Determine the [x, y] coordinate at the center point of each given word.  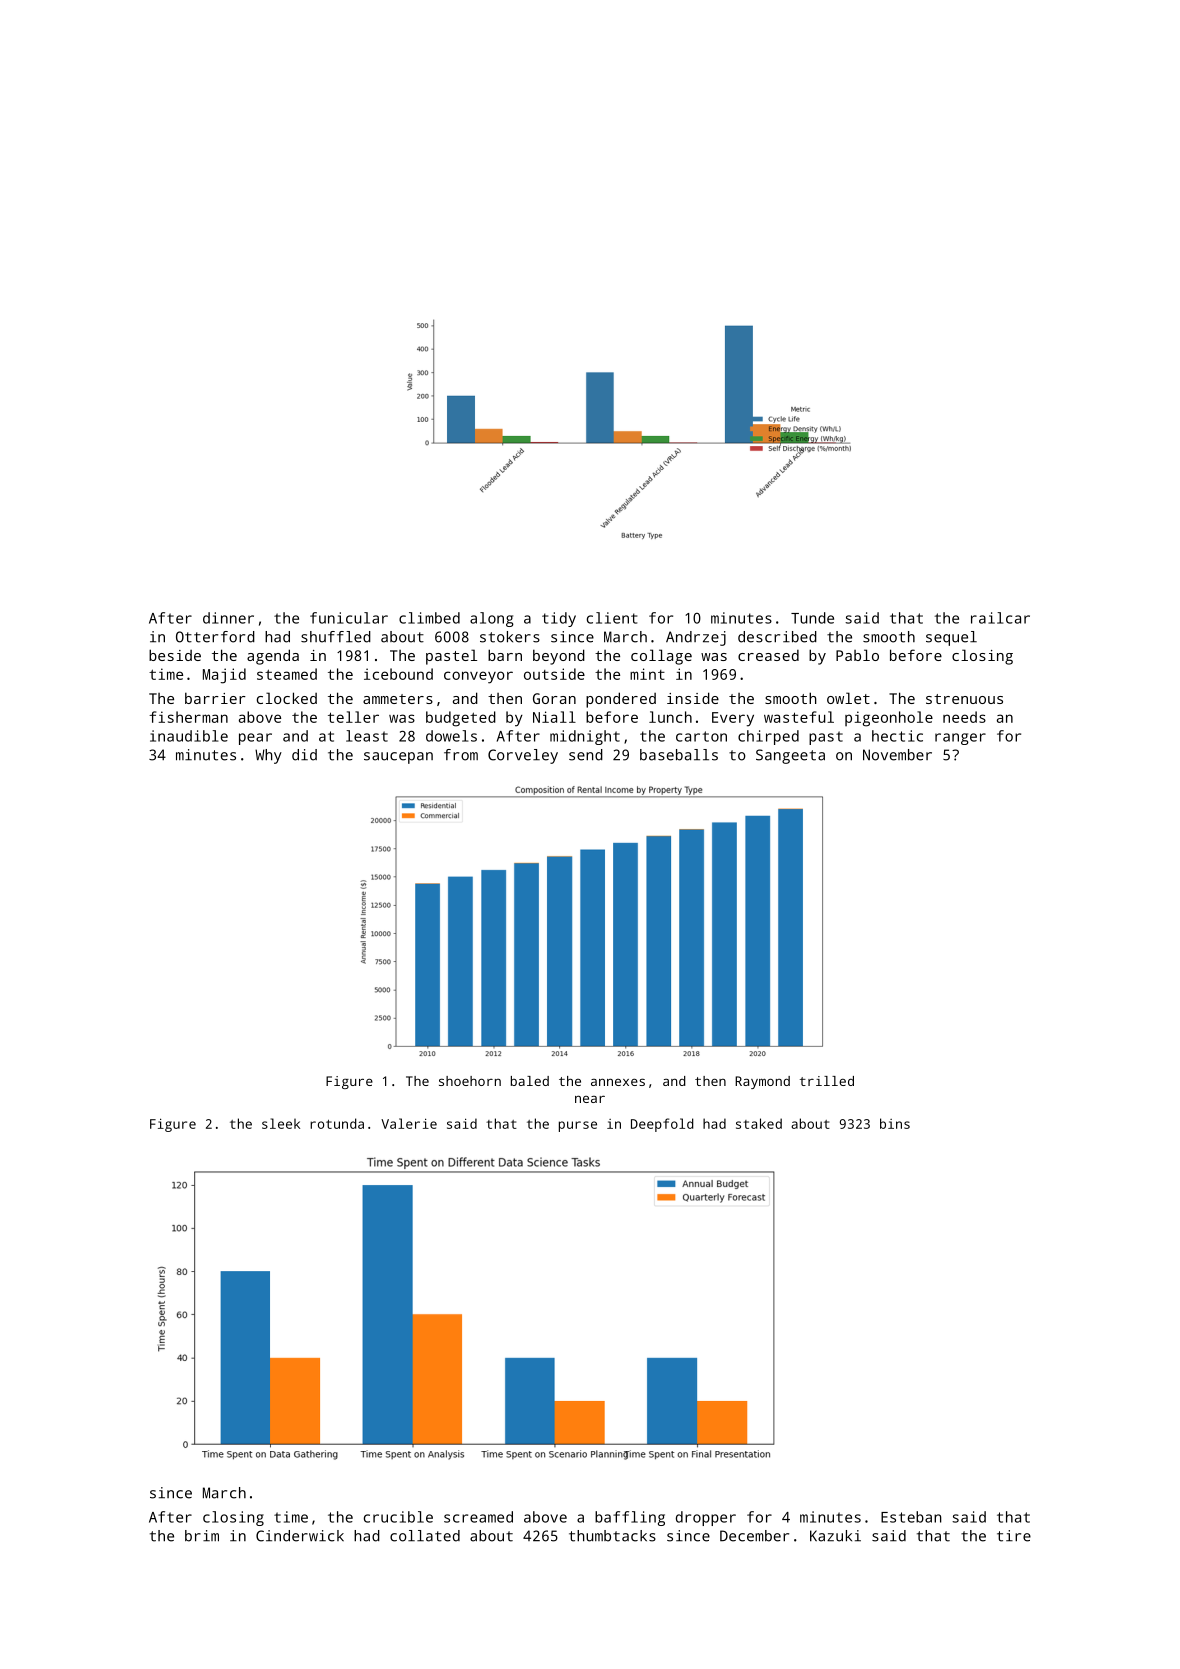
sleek [281, 1123]
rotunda [337, 1123]
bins [895, 1123]
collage [661, 657]
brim [202, 1536]
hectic [897, 736]
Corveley [523, 756]
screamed [478, 1517]
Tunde [812, 618]
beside [175, 655]
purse [578, 1126]
